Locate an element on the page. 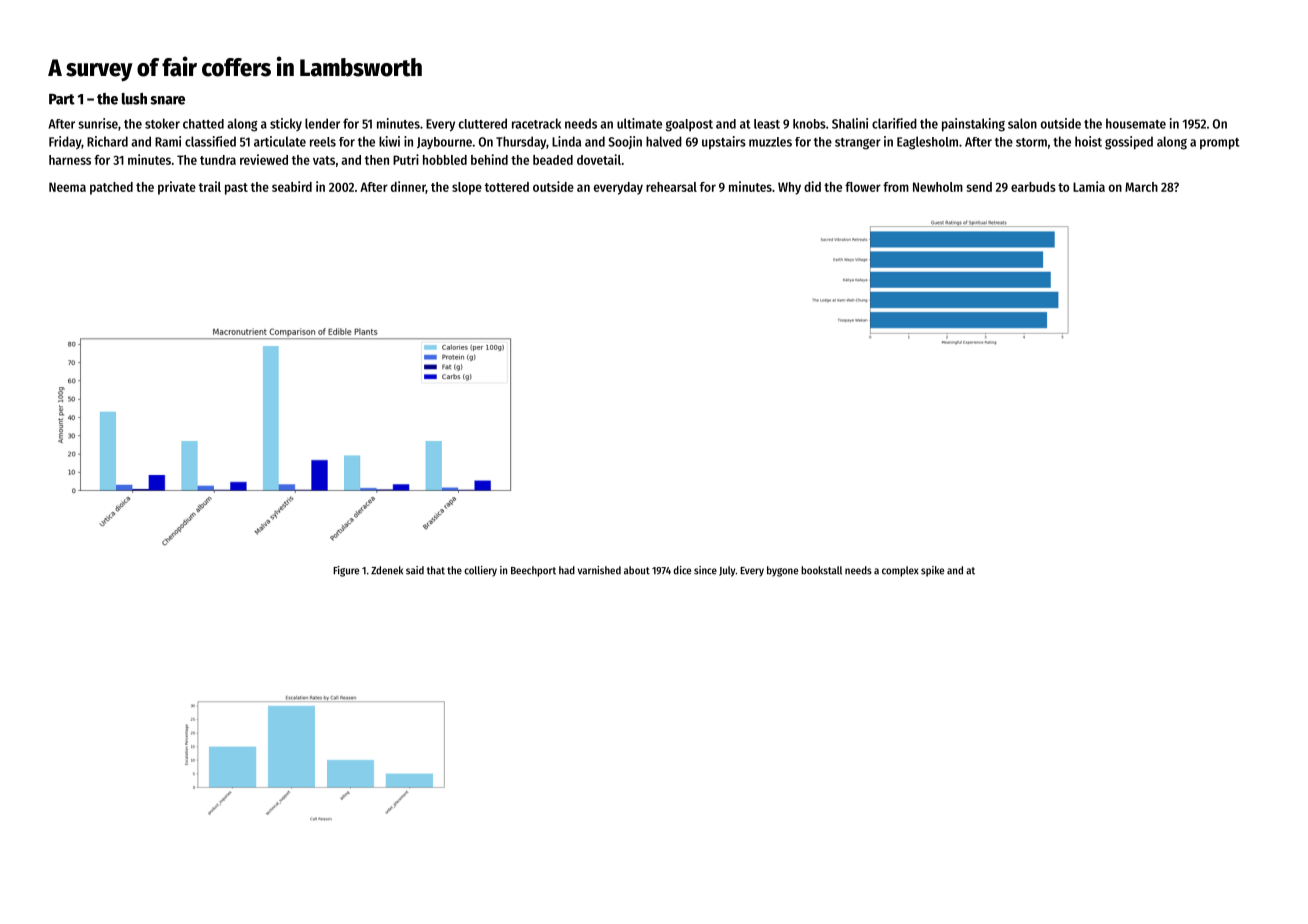 The height and width of the document is (924, 1308). spike is located at coordinates (932, 571).
